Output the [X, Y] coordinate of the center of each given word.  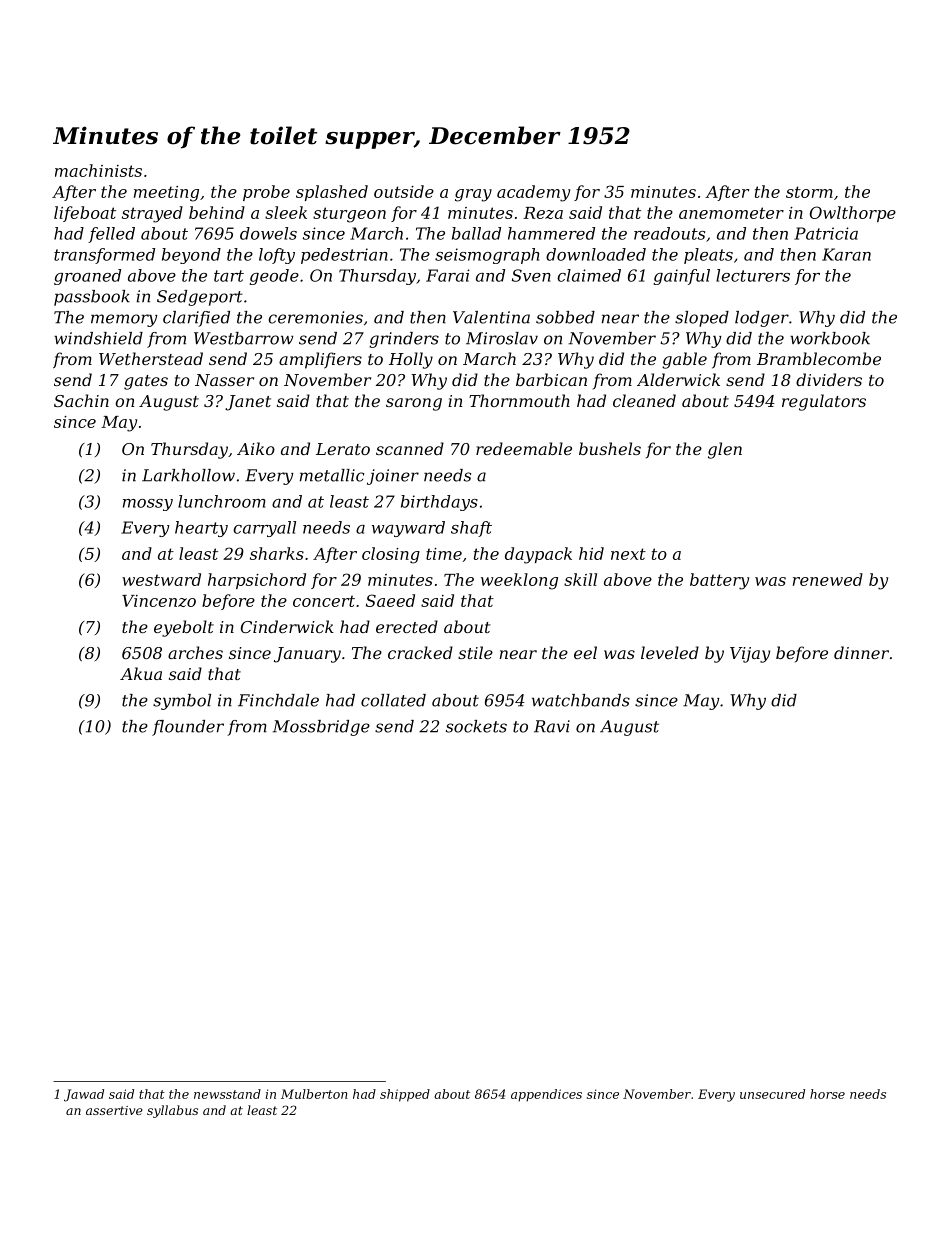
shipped [405, 1095]
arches [195, 652]
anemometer [731, 213]
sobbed [565, 317]
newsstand [227, 1094]
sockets [476, 726]
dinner [861, 652]
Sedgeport [200, 298]
